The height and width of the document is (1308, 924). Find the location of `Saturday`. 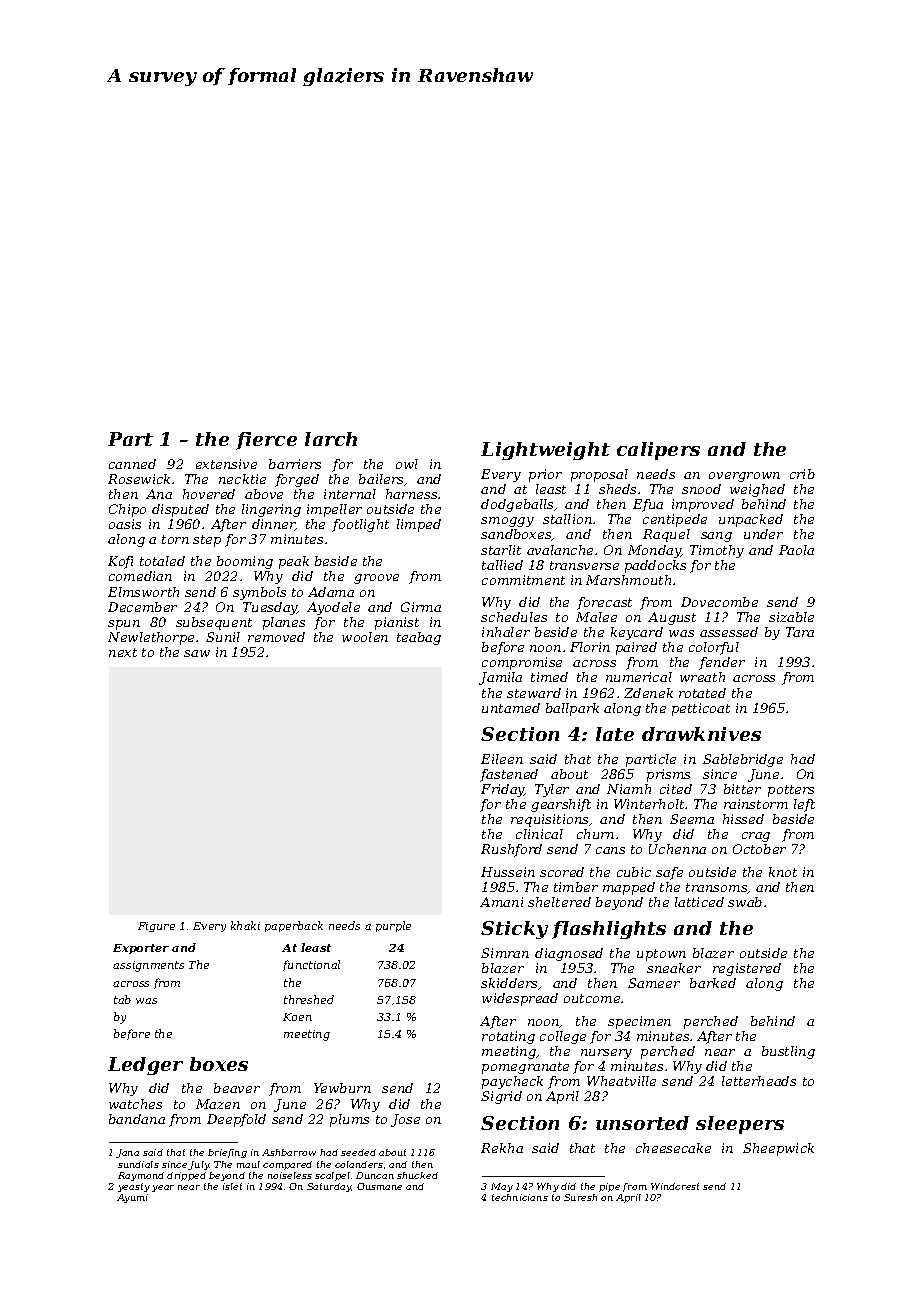

Saturday is located at coordinates (329, 1187).
